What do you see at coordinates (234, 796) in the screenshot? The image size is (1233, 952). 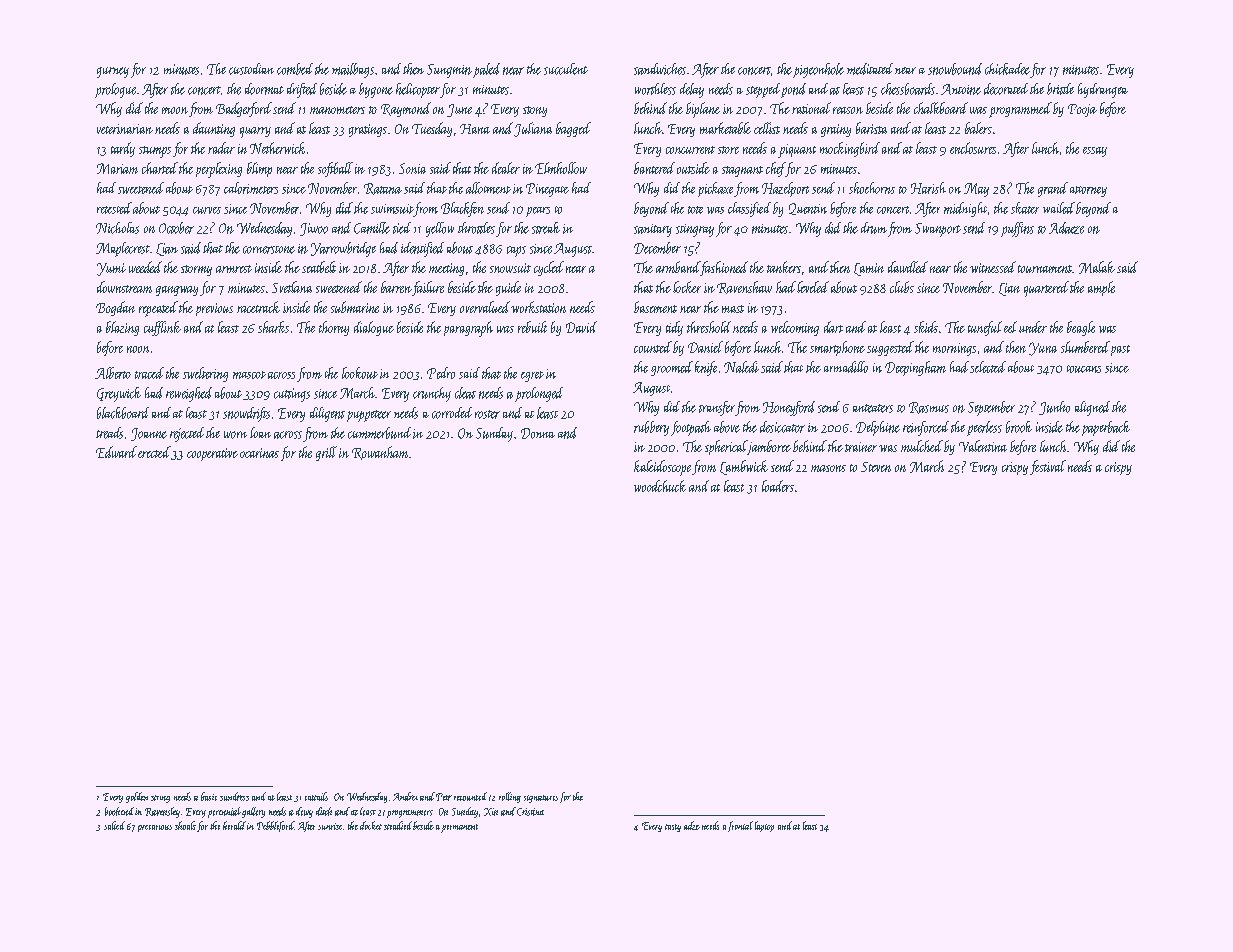 I see `sundress` at bounding box center [234, 796].
